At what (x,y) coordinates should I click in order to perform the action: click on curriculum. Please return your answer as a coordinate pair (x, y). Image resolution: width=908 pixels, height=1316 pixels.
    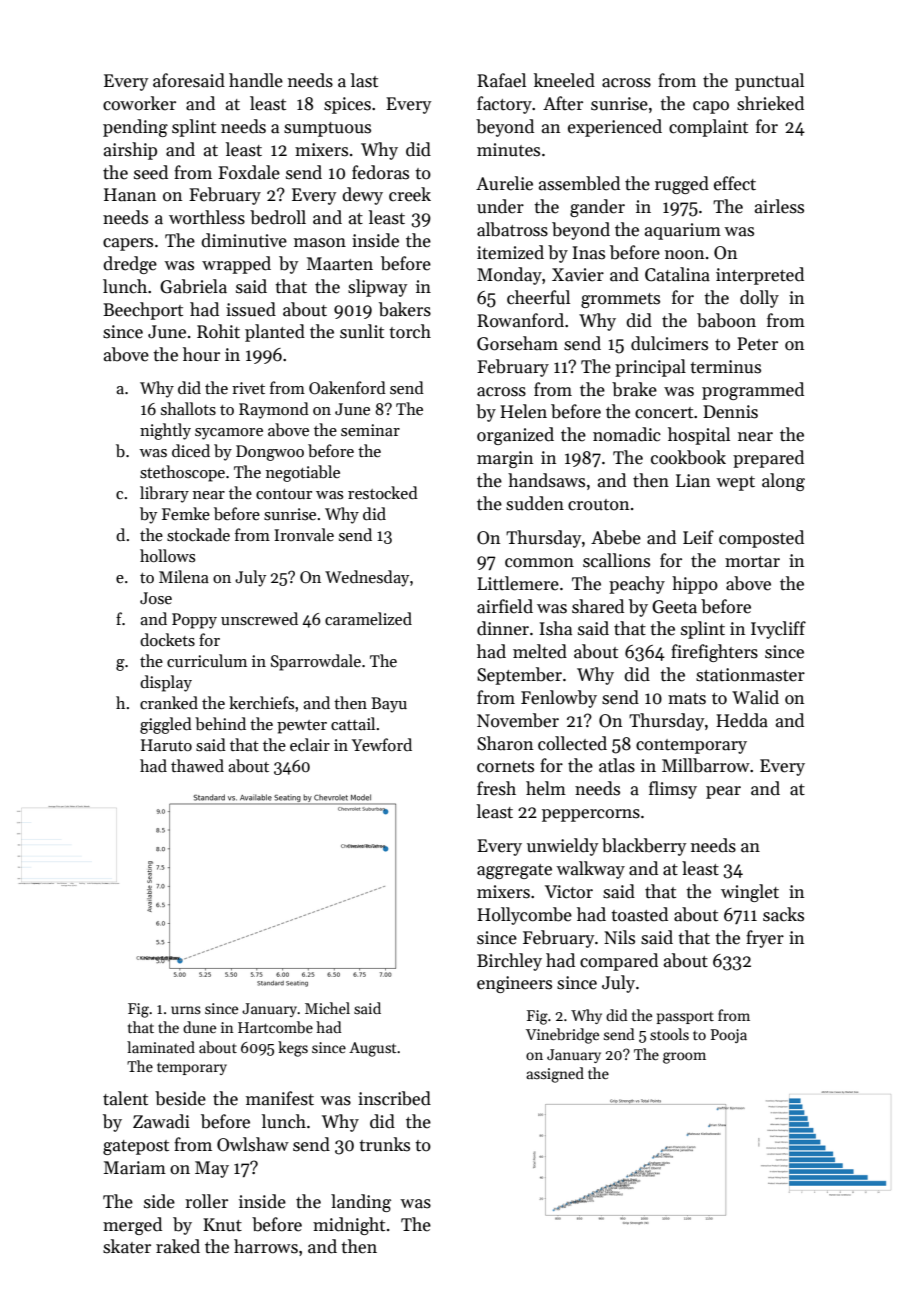
    Looking at the image, I should click on (207, 660).
